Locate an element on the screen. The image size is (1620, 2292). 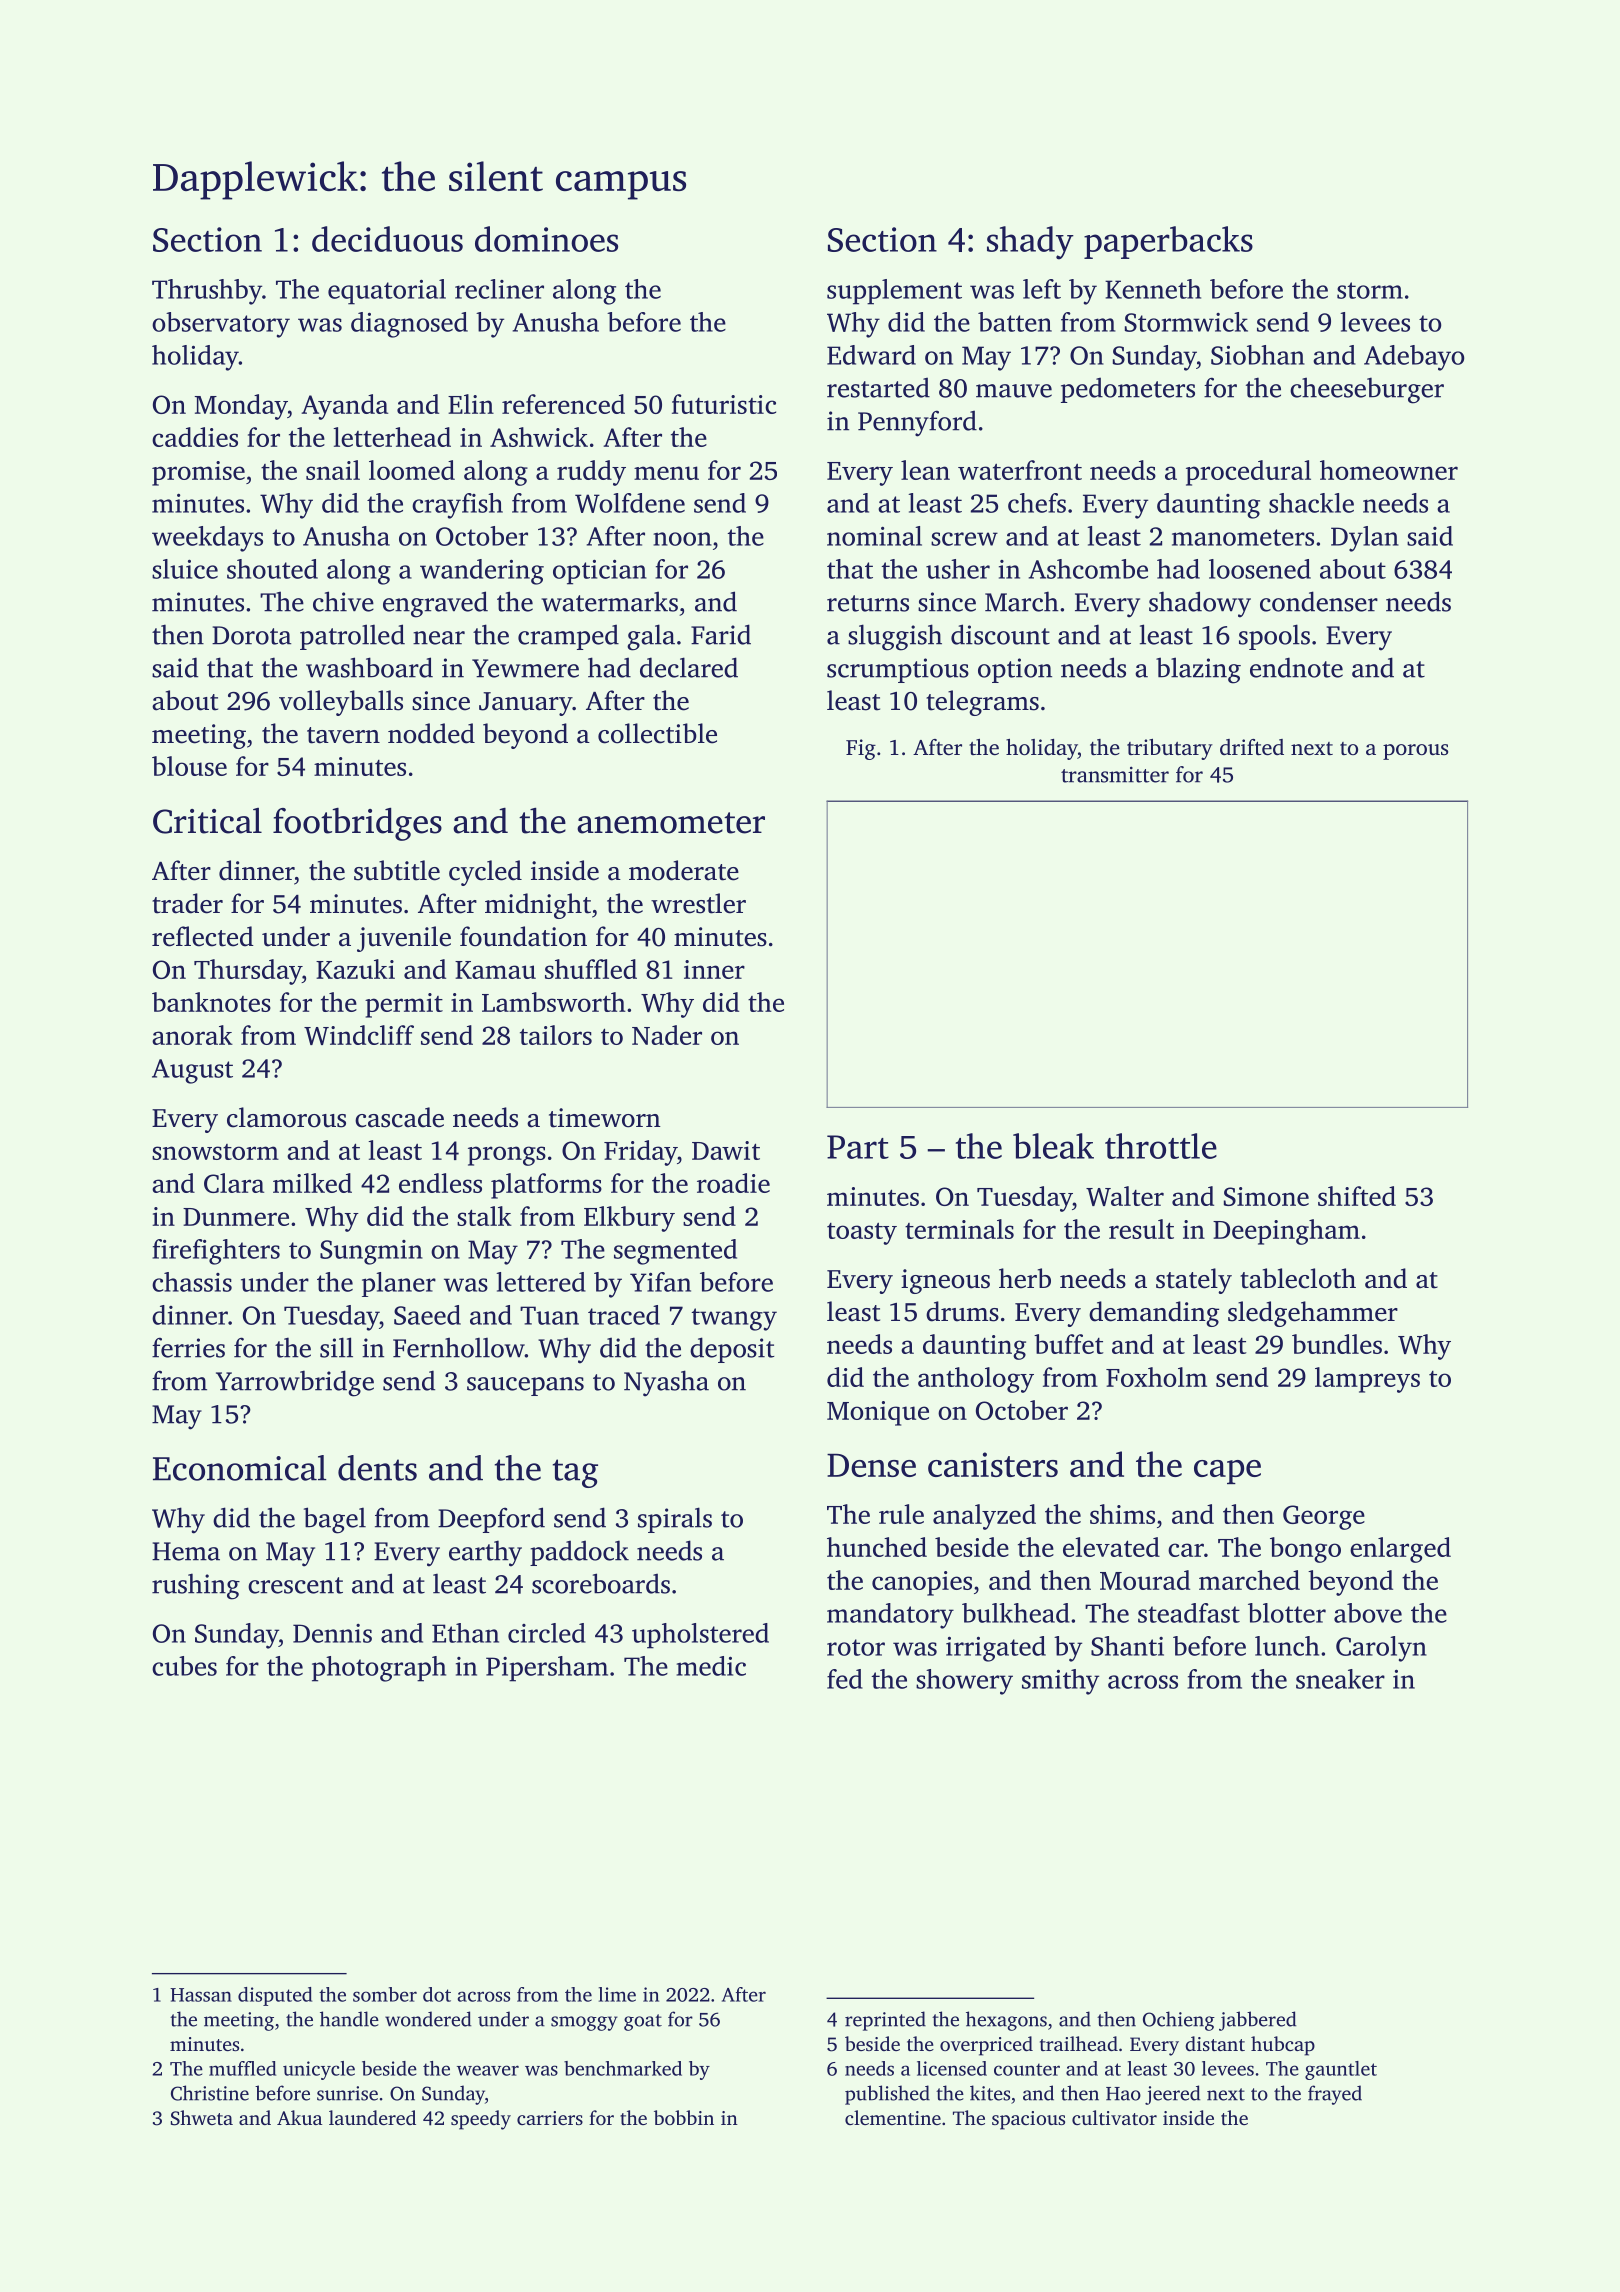
speedy is located at coordinates (481, 2120).
